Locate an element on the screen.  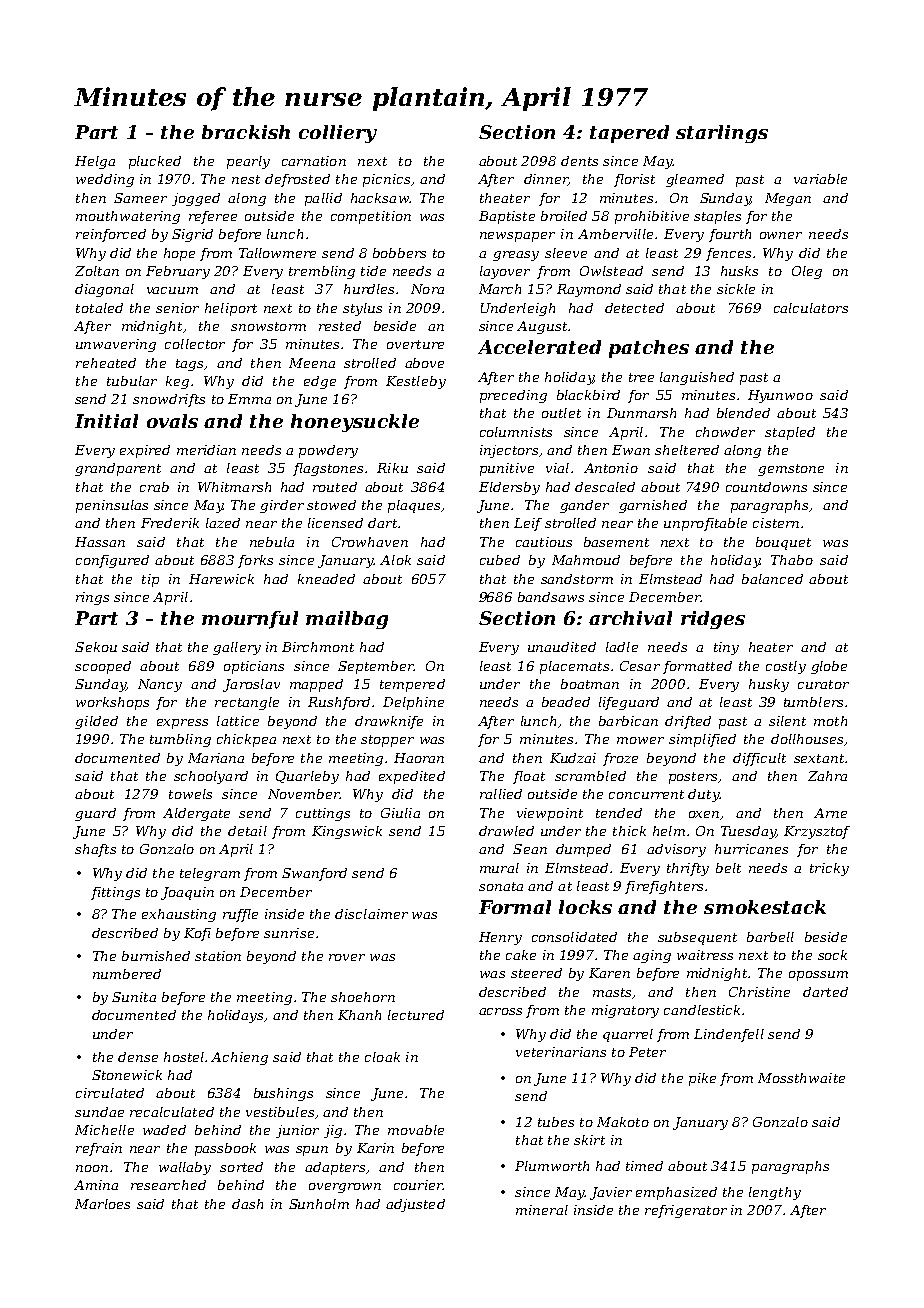
globe is located at coordinates (829, 667).
